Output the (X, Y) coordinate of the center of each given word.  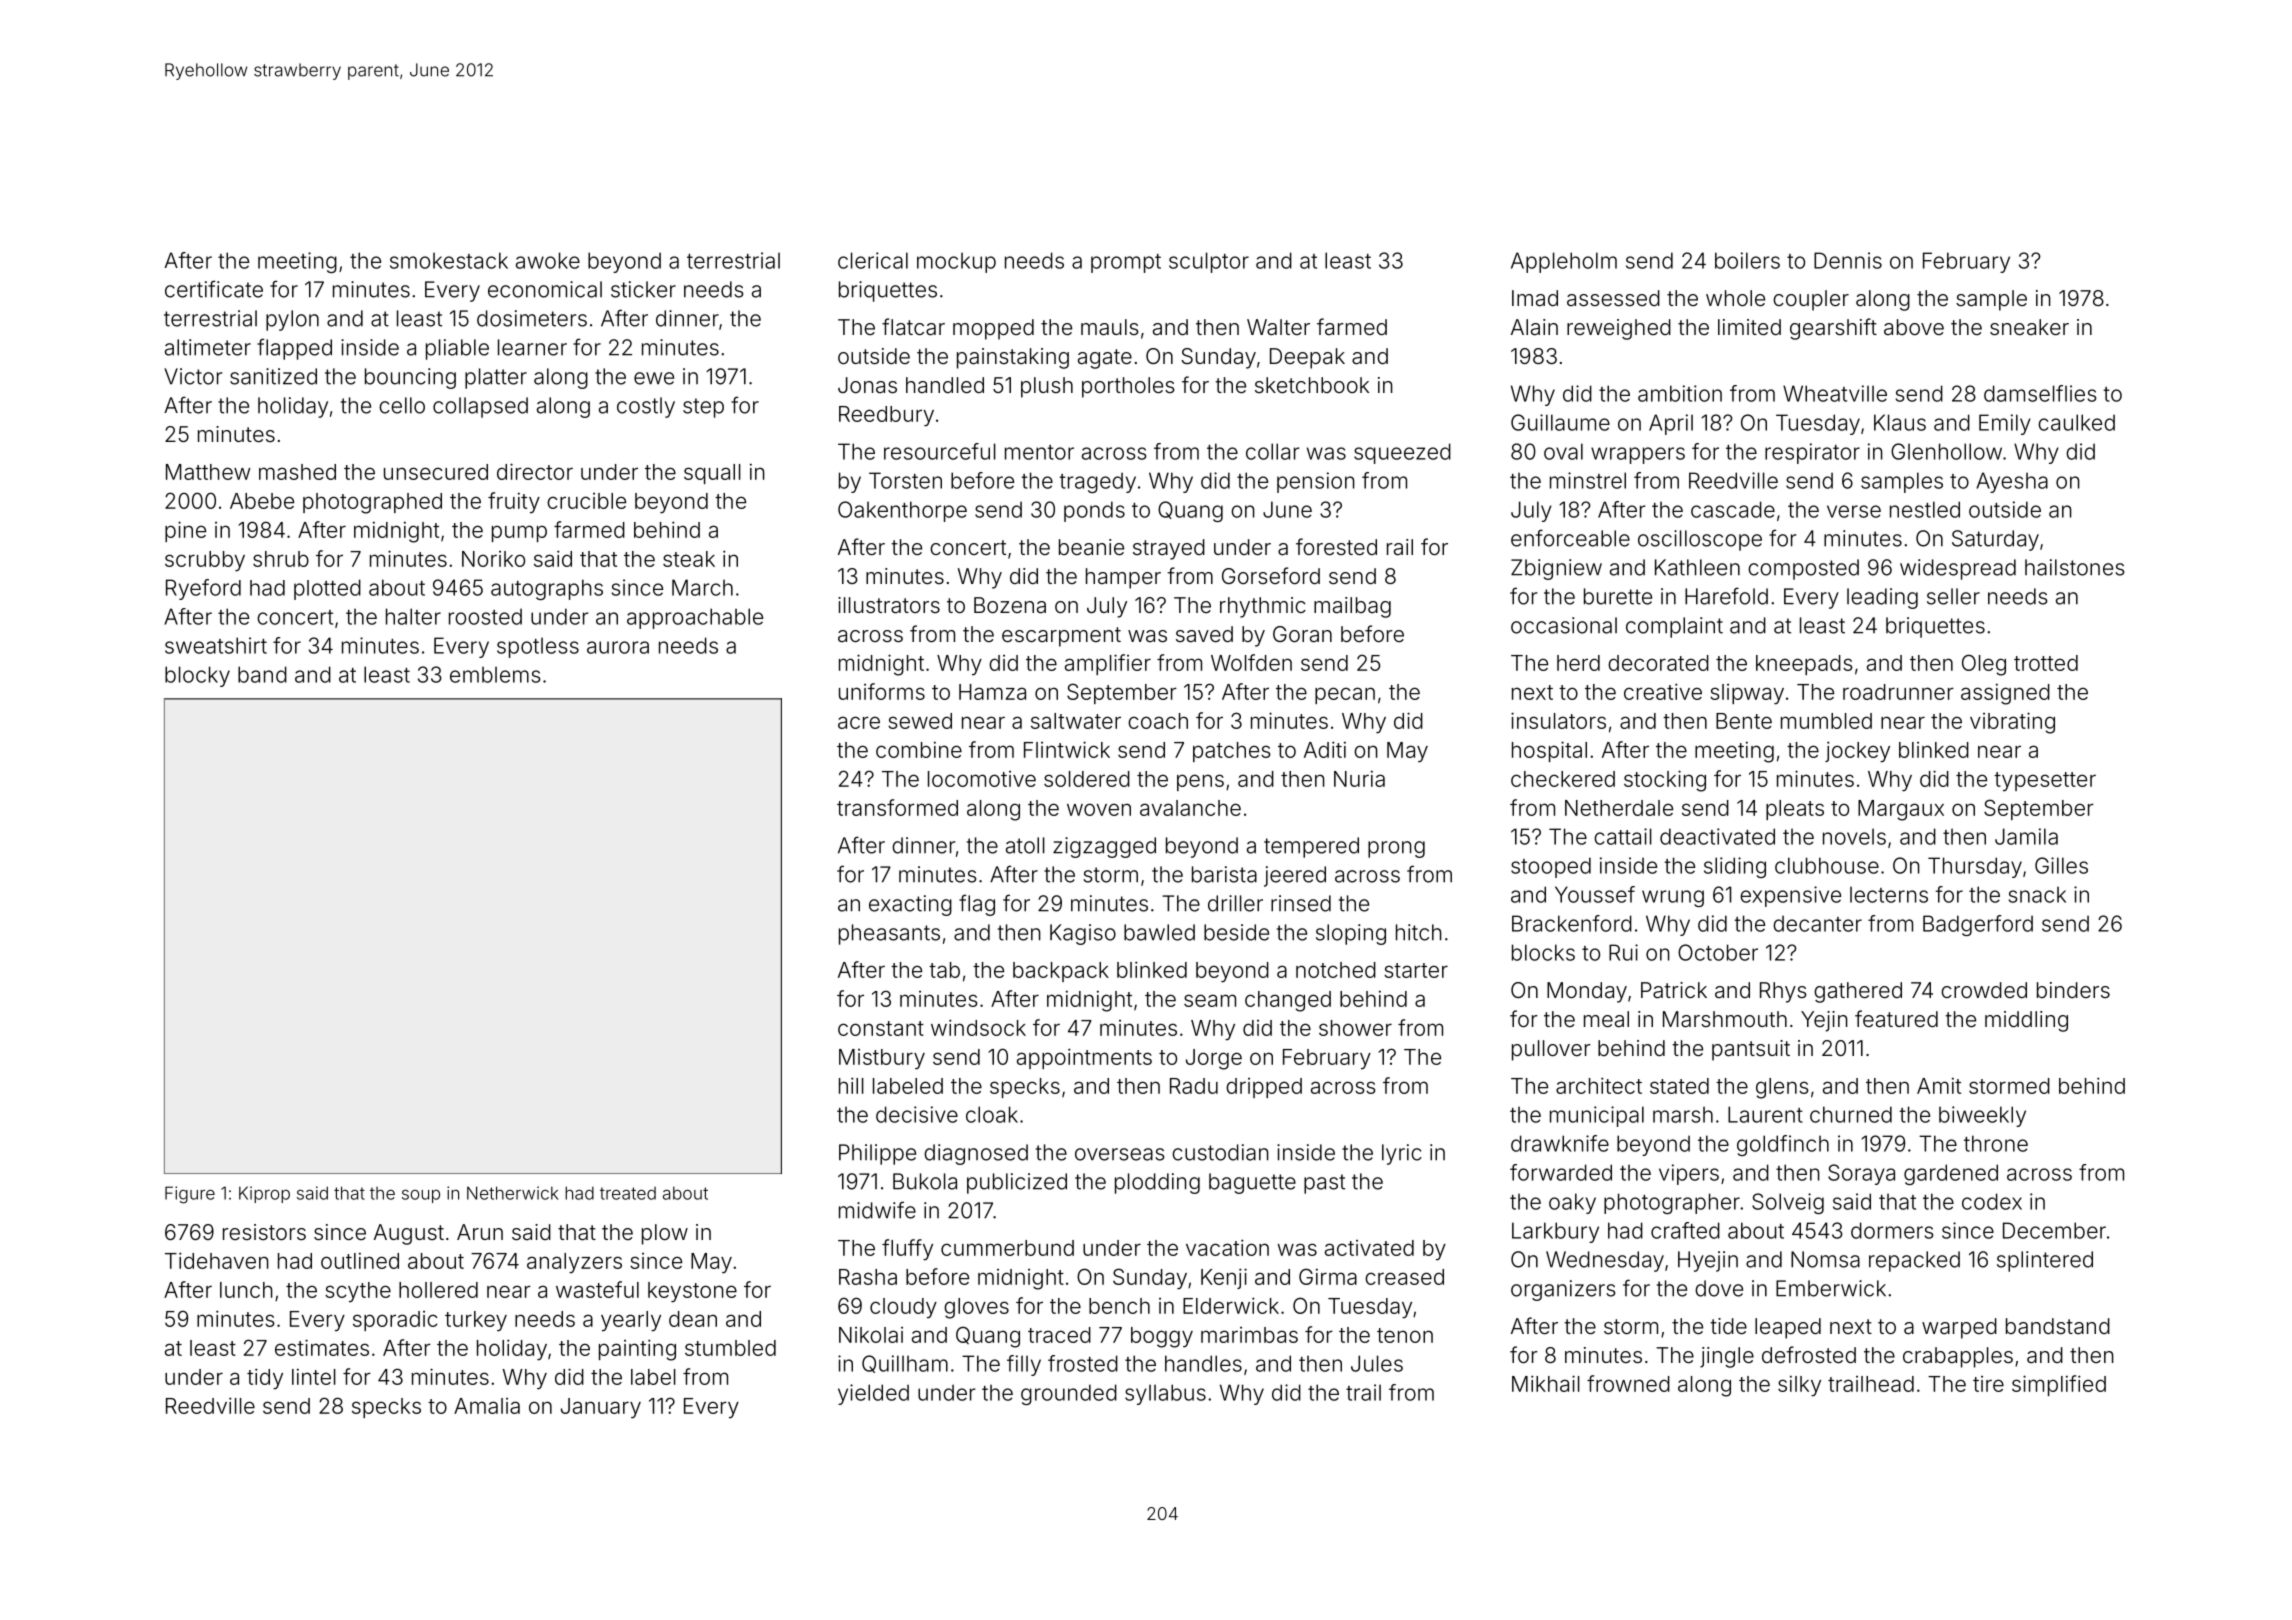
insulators (1558, 720)
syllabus (1165, 1394)
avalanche (1190, 808)
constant (881, 1028)
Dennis (1848, 260)
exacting (910, 905)
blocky (197, 676)
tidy (265, 1379)
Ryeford (203, 589)
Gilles (2061, 865)
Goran (1302, 634)
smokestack (449, 260)
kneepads (1804, 665)
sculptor (1209, 262)
